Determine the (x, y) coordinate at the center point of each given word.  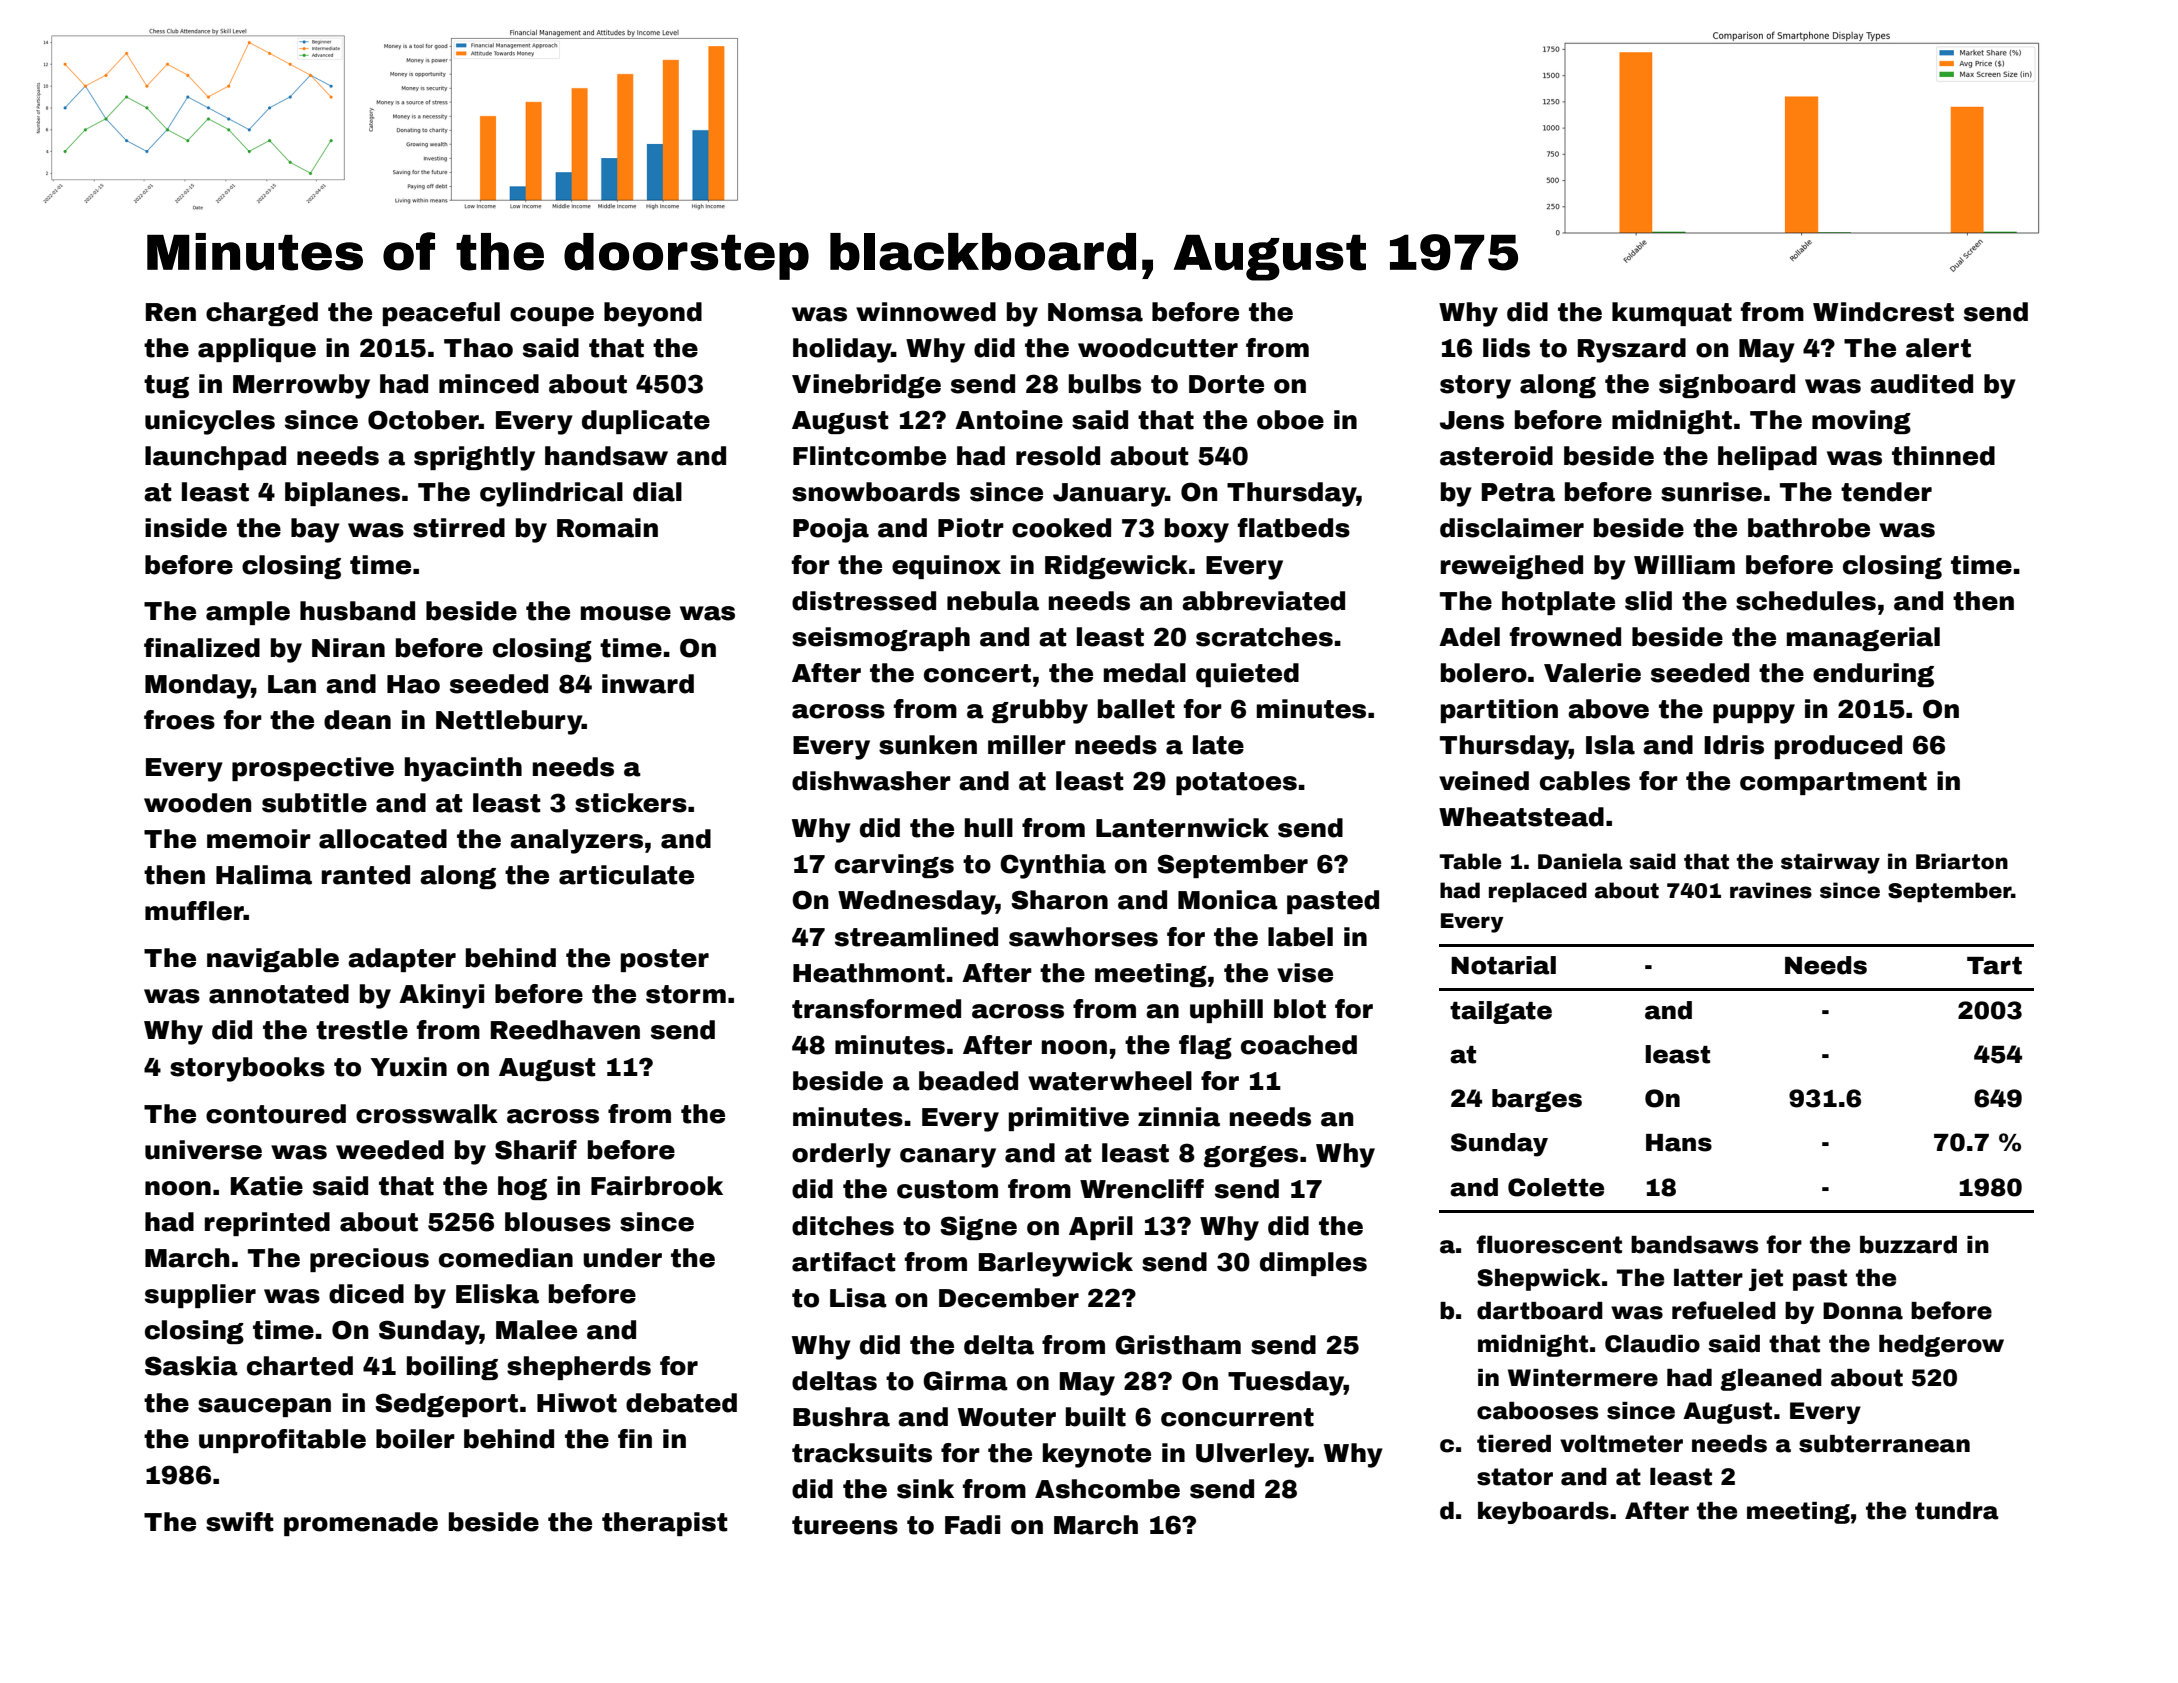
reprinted (267, 1224)
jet (1766, 1280)
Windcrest (1883, 312)
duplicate (646, 422)
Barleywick (1056, 1264)
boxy (1197, 530)
